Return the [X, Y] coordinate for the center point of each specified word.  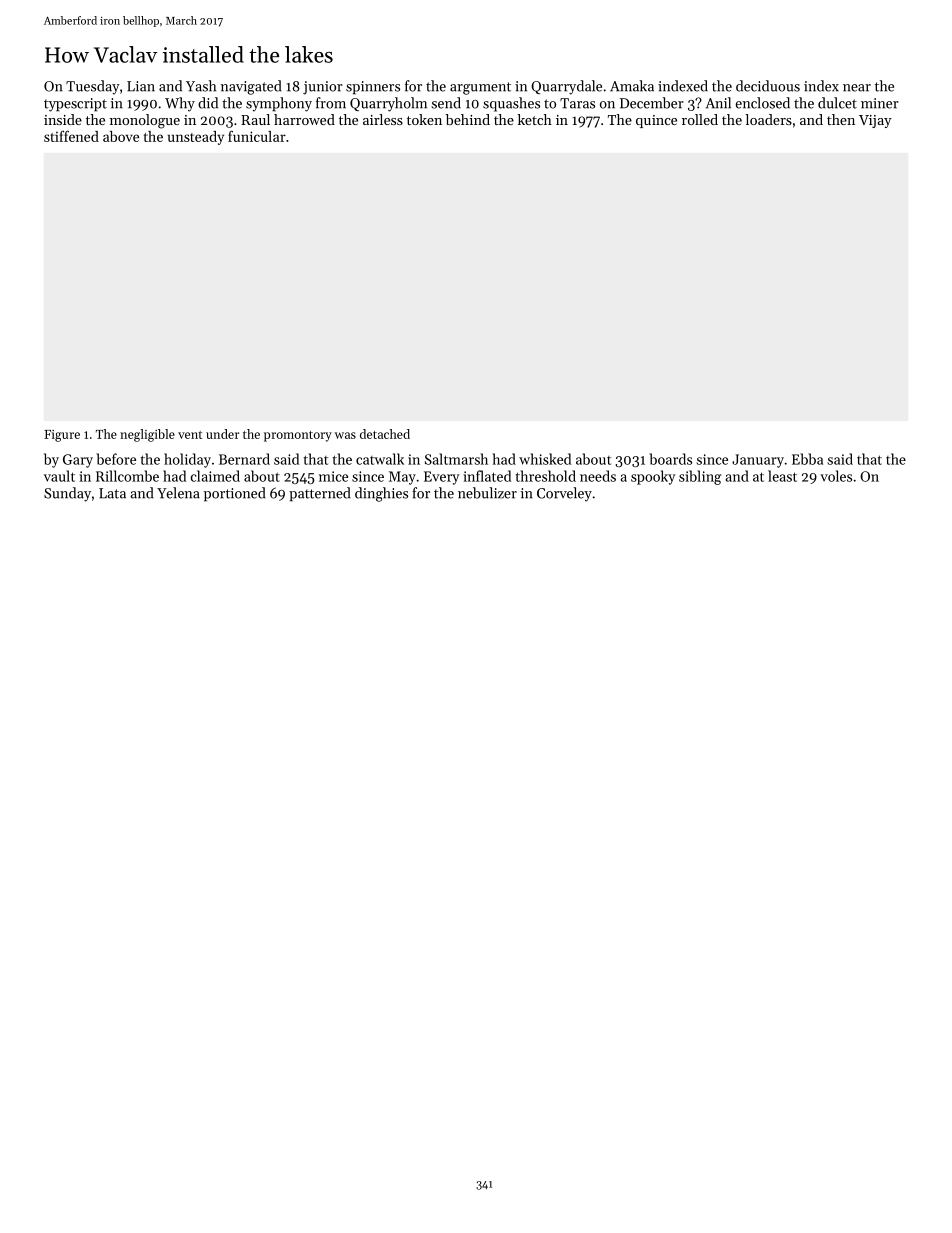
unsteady [196, 138]
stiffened [71, 136]
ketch [534, 119]
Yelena [178, 493]
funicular [257, 136]
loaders [768, 119]
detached [385, 434]
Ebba [807, 459]
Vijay [875, 121]
